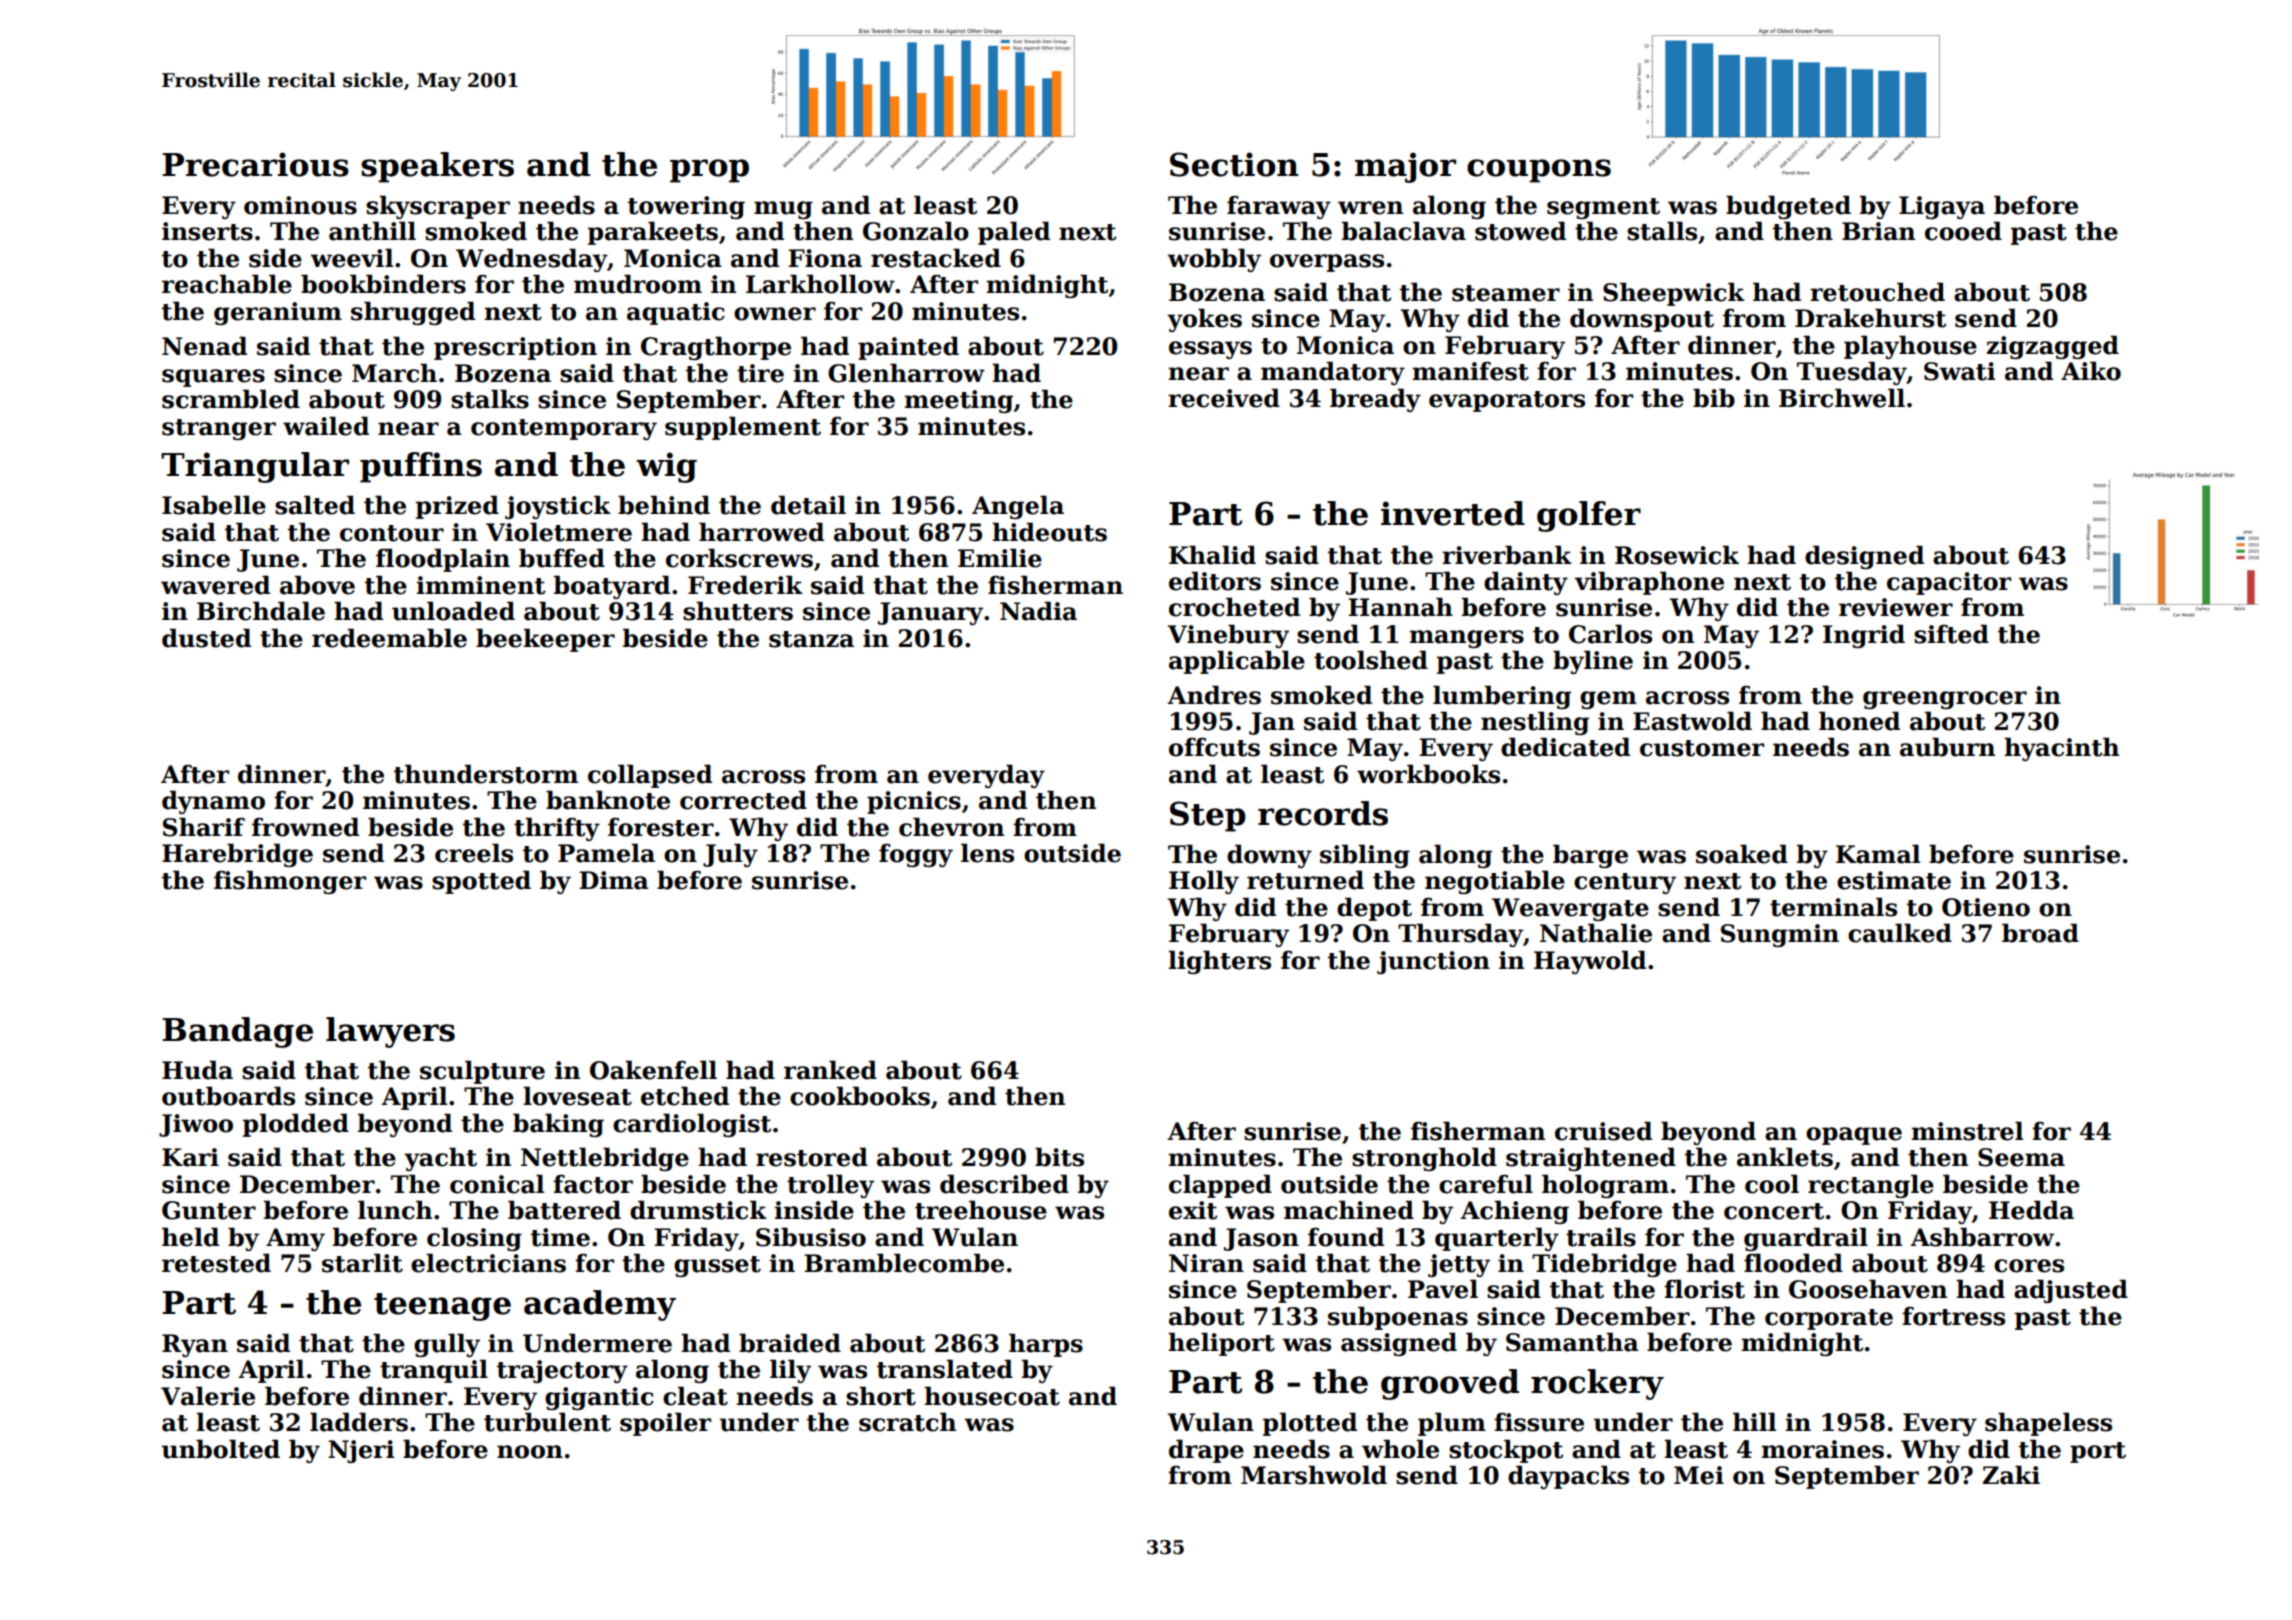 This screenshot has width=2292, height=1620. What do you see at coordinates (1214, 747) in the screenshot?
I see `offcuts` at bounding box center [1214, 747].
